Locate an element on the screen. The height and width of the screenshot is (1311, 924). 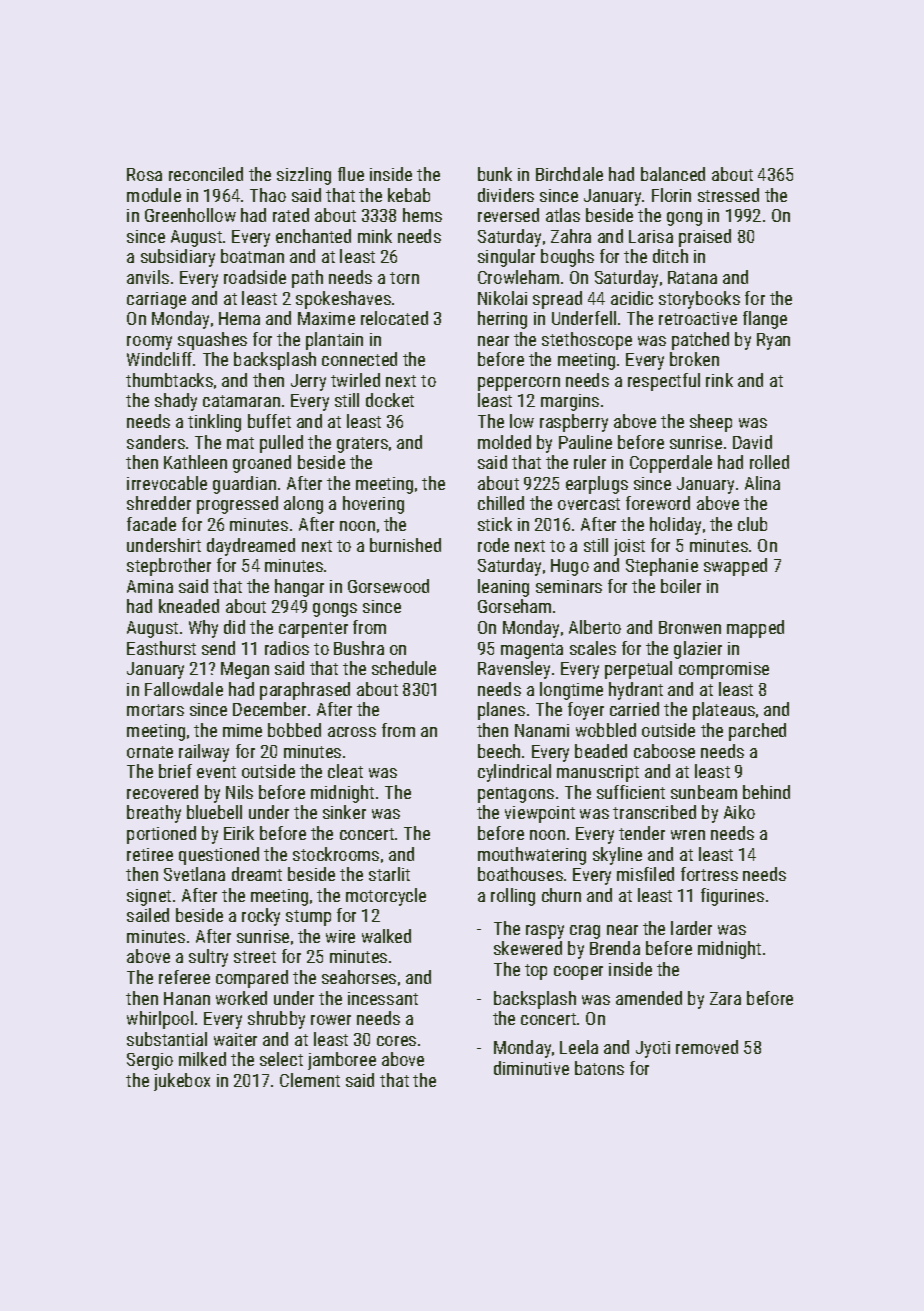
rolling is located at coordinates (513, 897).
